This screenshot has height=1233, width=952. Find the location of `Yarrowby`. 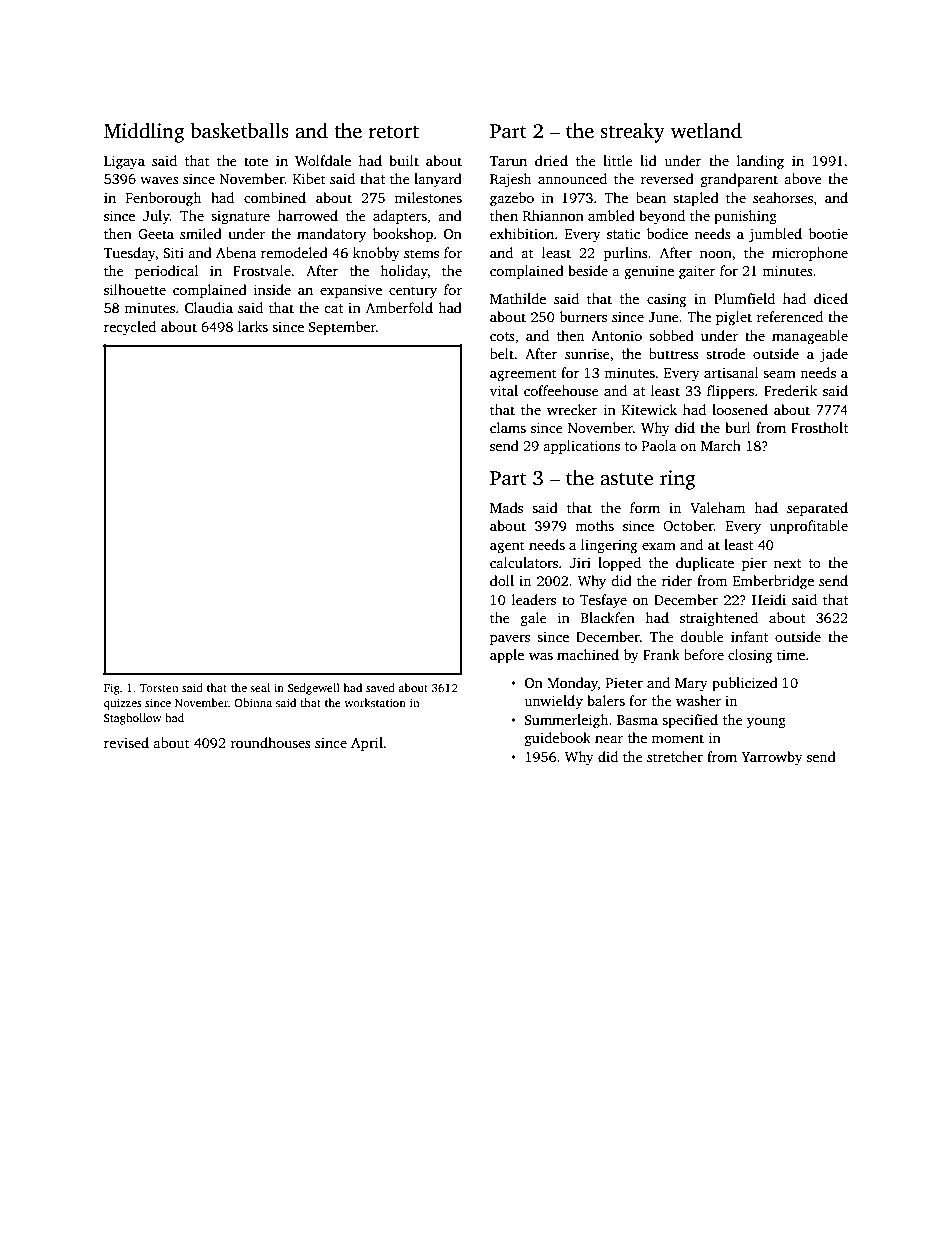

Yarrowby is located at coordinates (772, 758).
